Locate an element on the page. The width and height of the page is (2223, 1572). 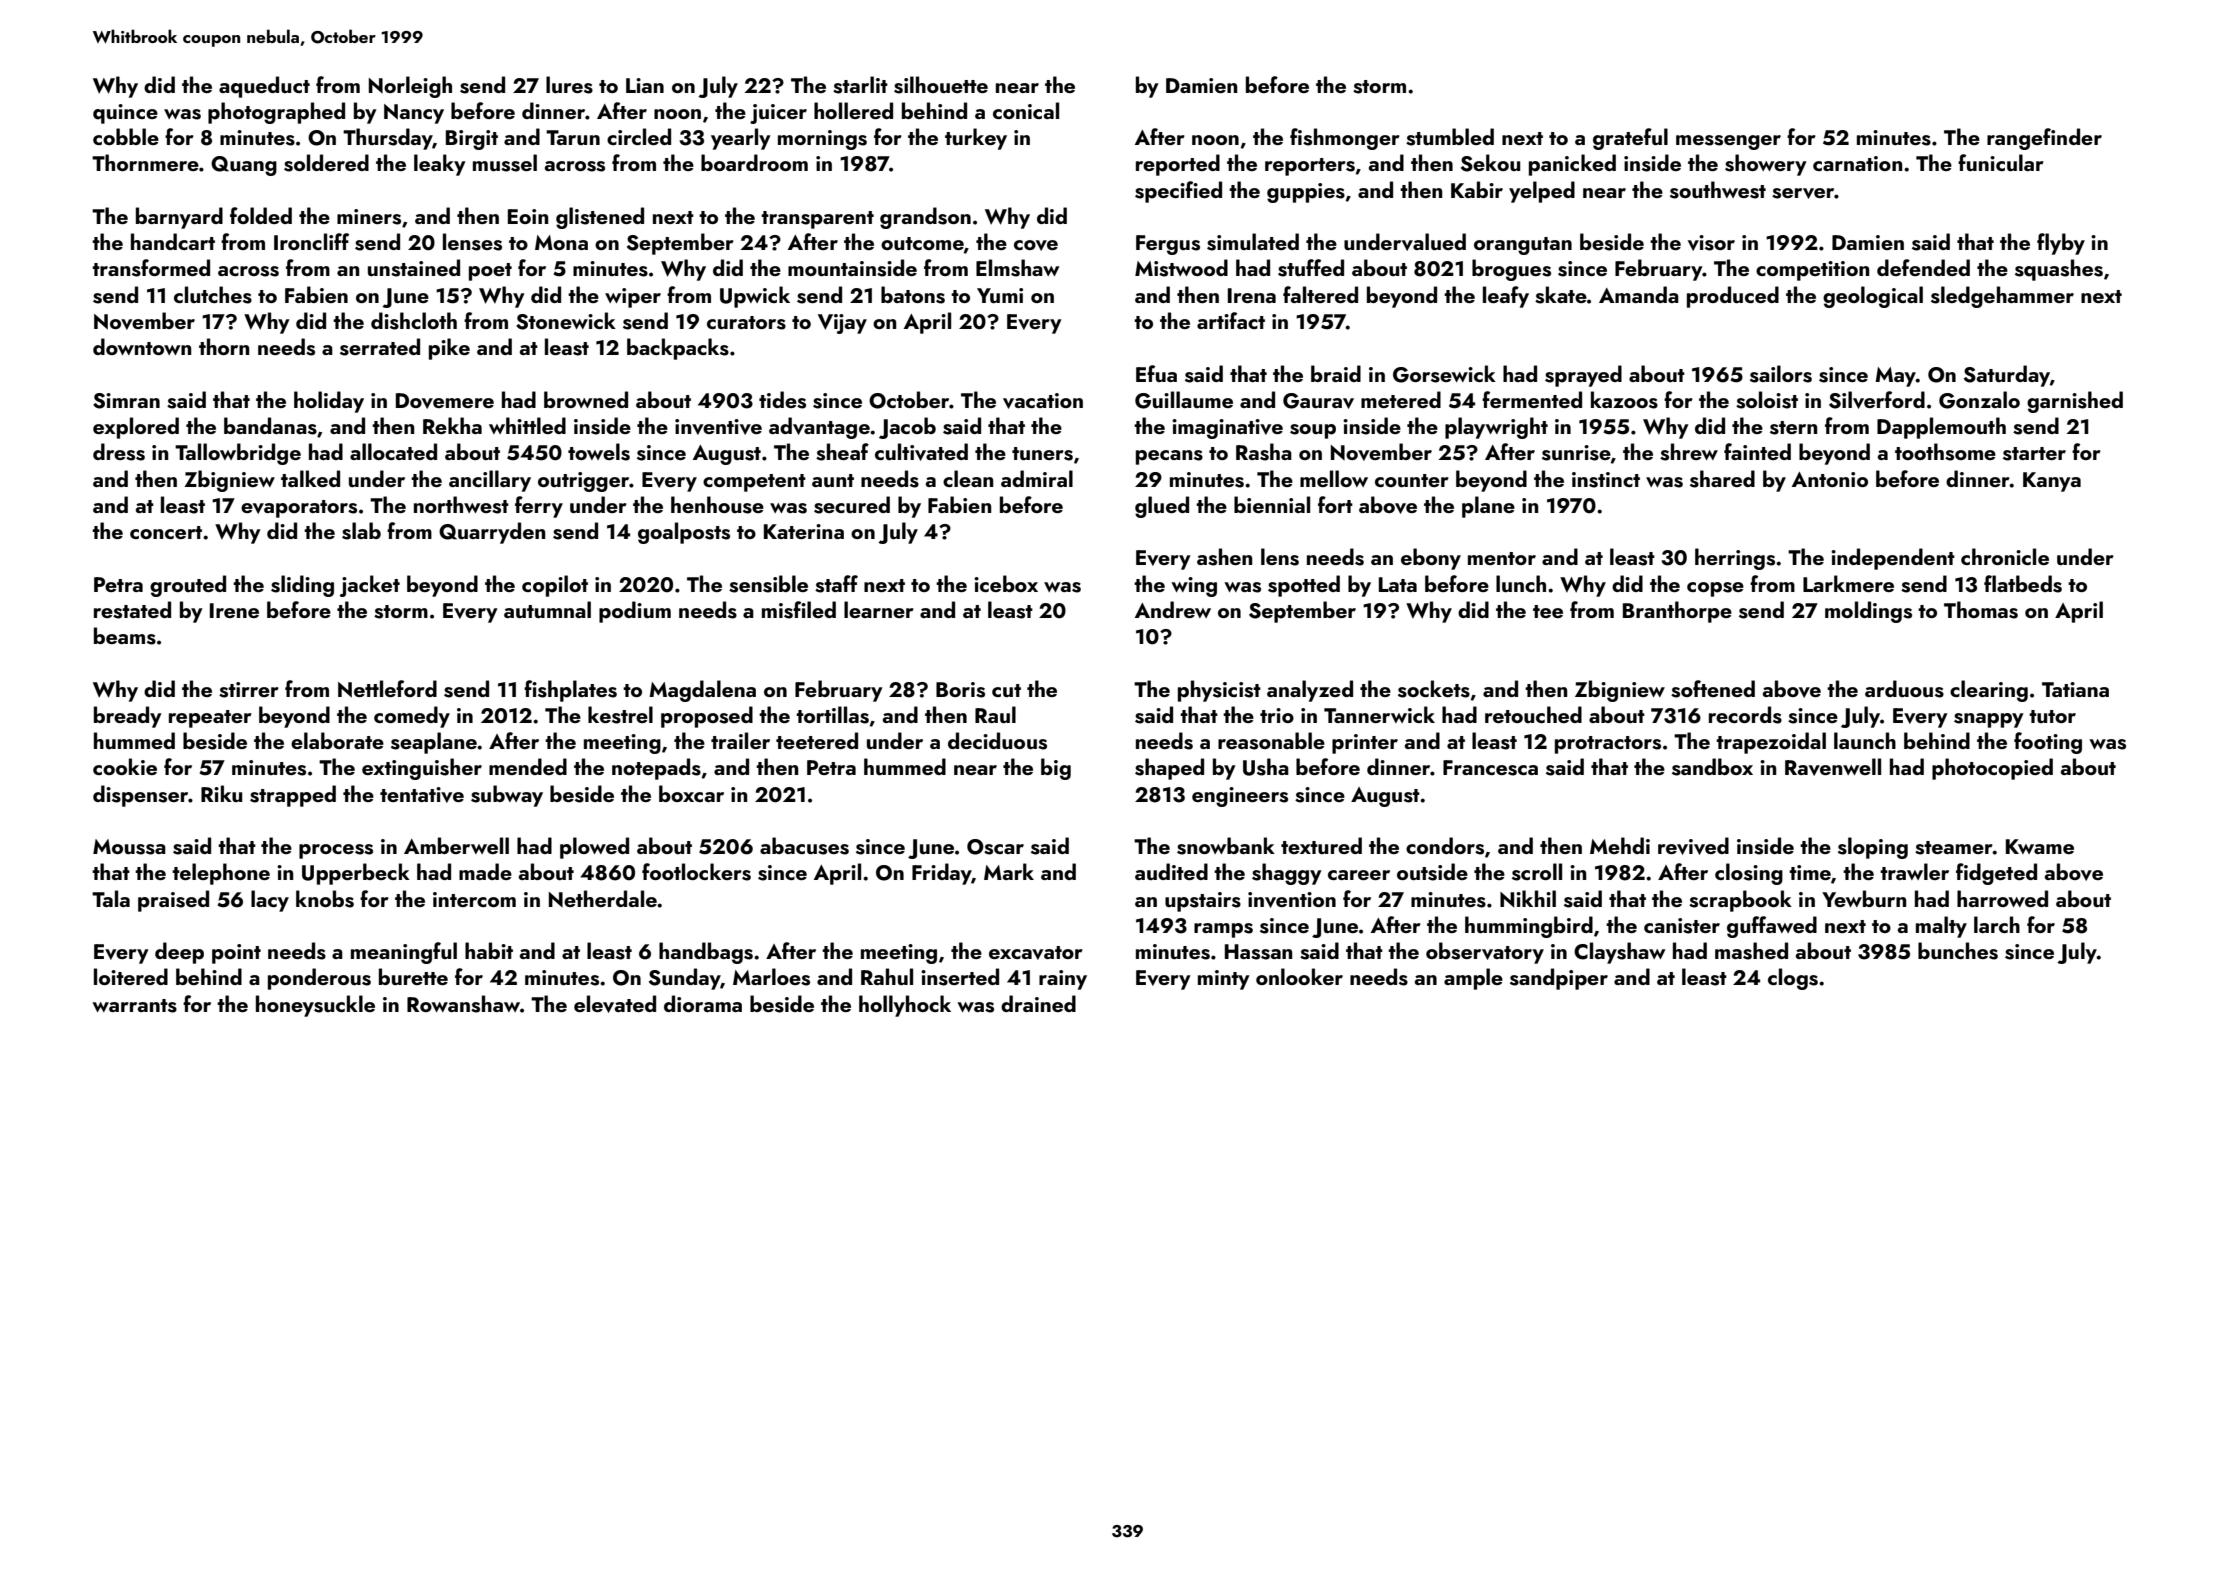
starter is located at coordinates (2034, 454).
